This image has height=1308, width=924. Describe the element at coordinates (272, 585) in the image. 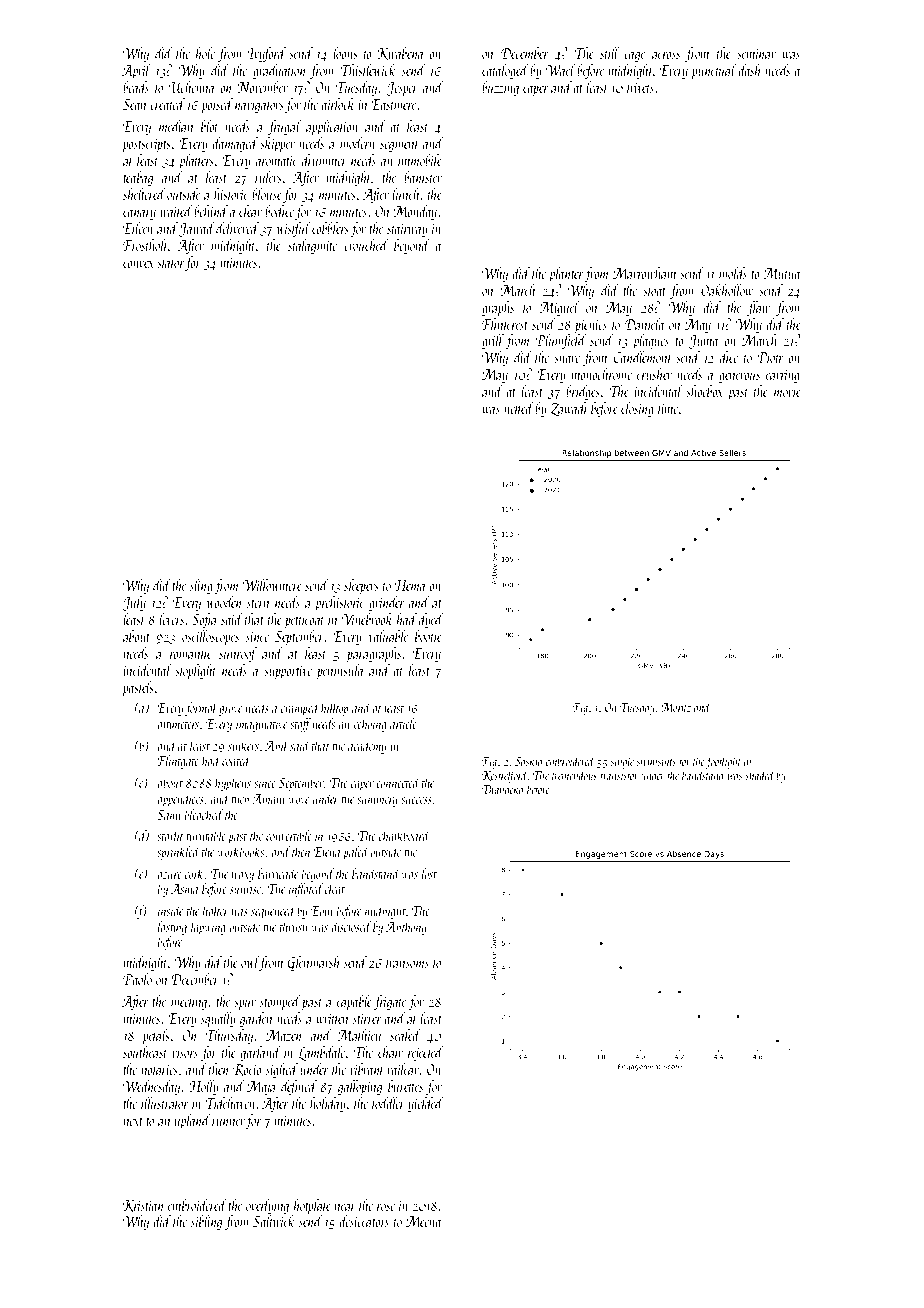

I see `Willowmere` at that location.
